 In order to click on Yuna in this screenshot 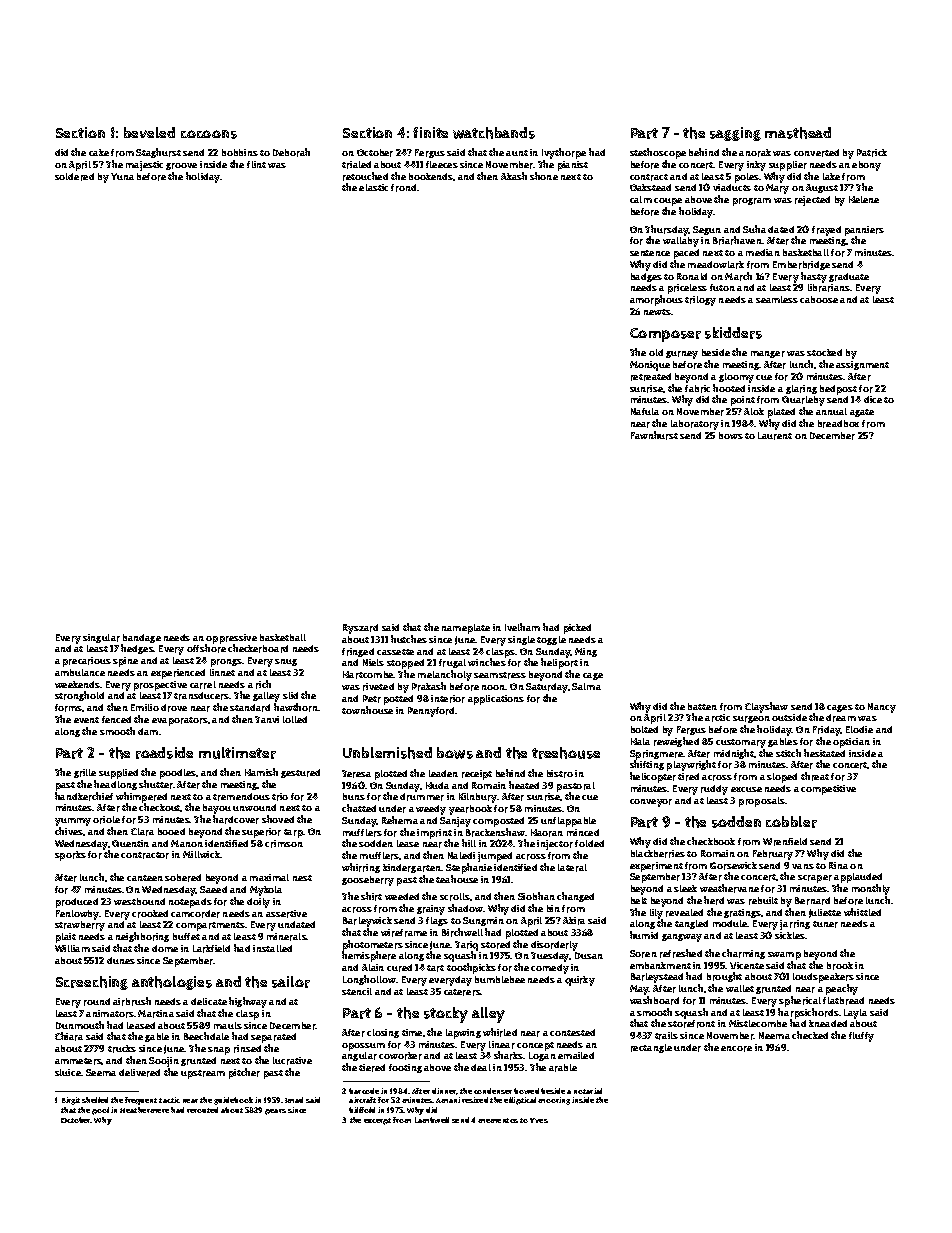, I will do `click(122, 176)`.
